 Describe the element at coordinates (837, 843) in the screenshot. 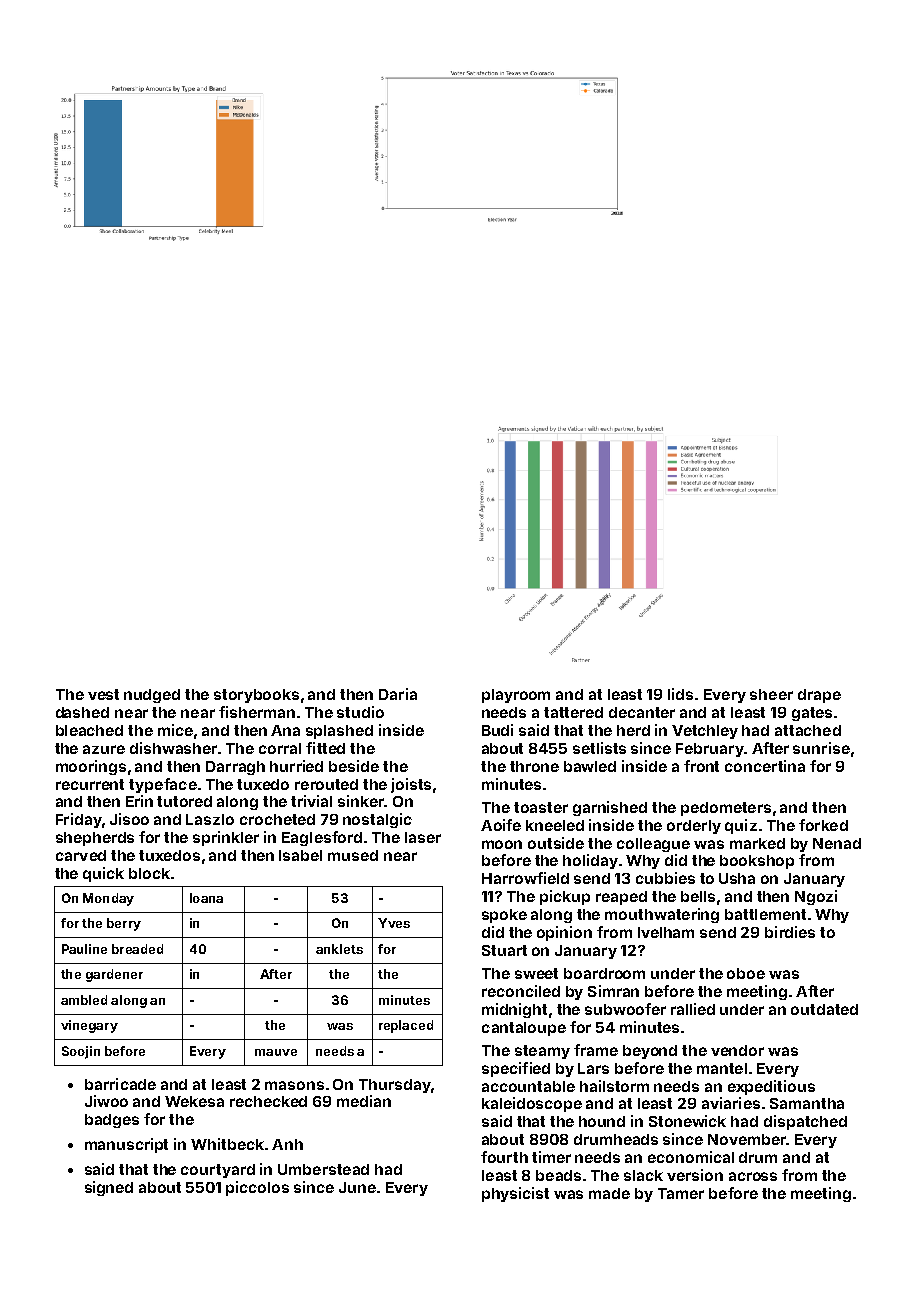

I see `Nenad` at that location.
